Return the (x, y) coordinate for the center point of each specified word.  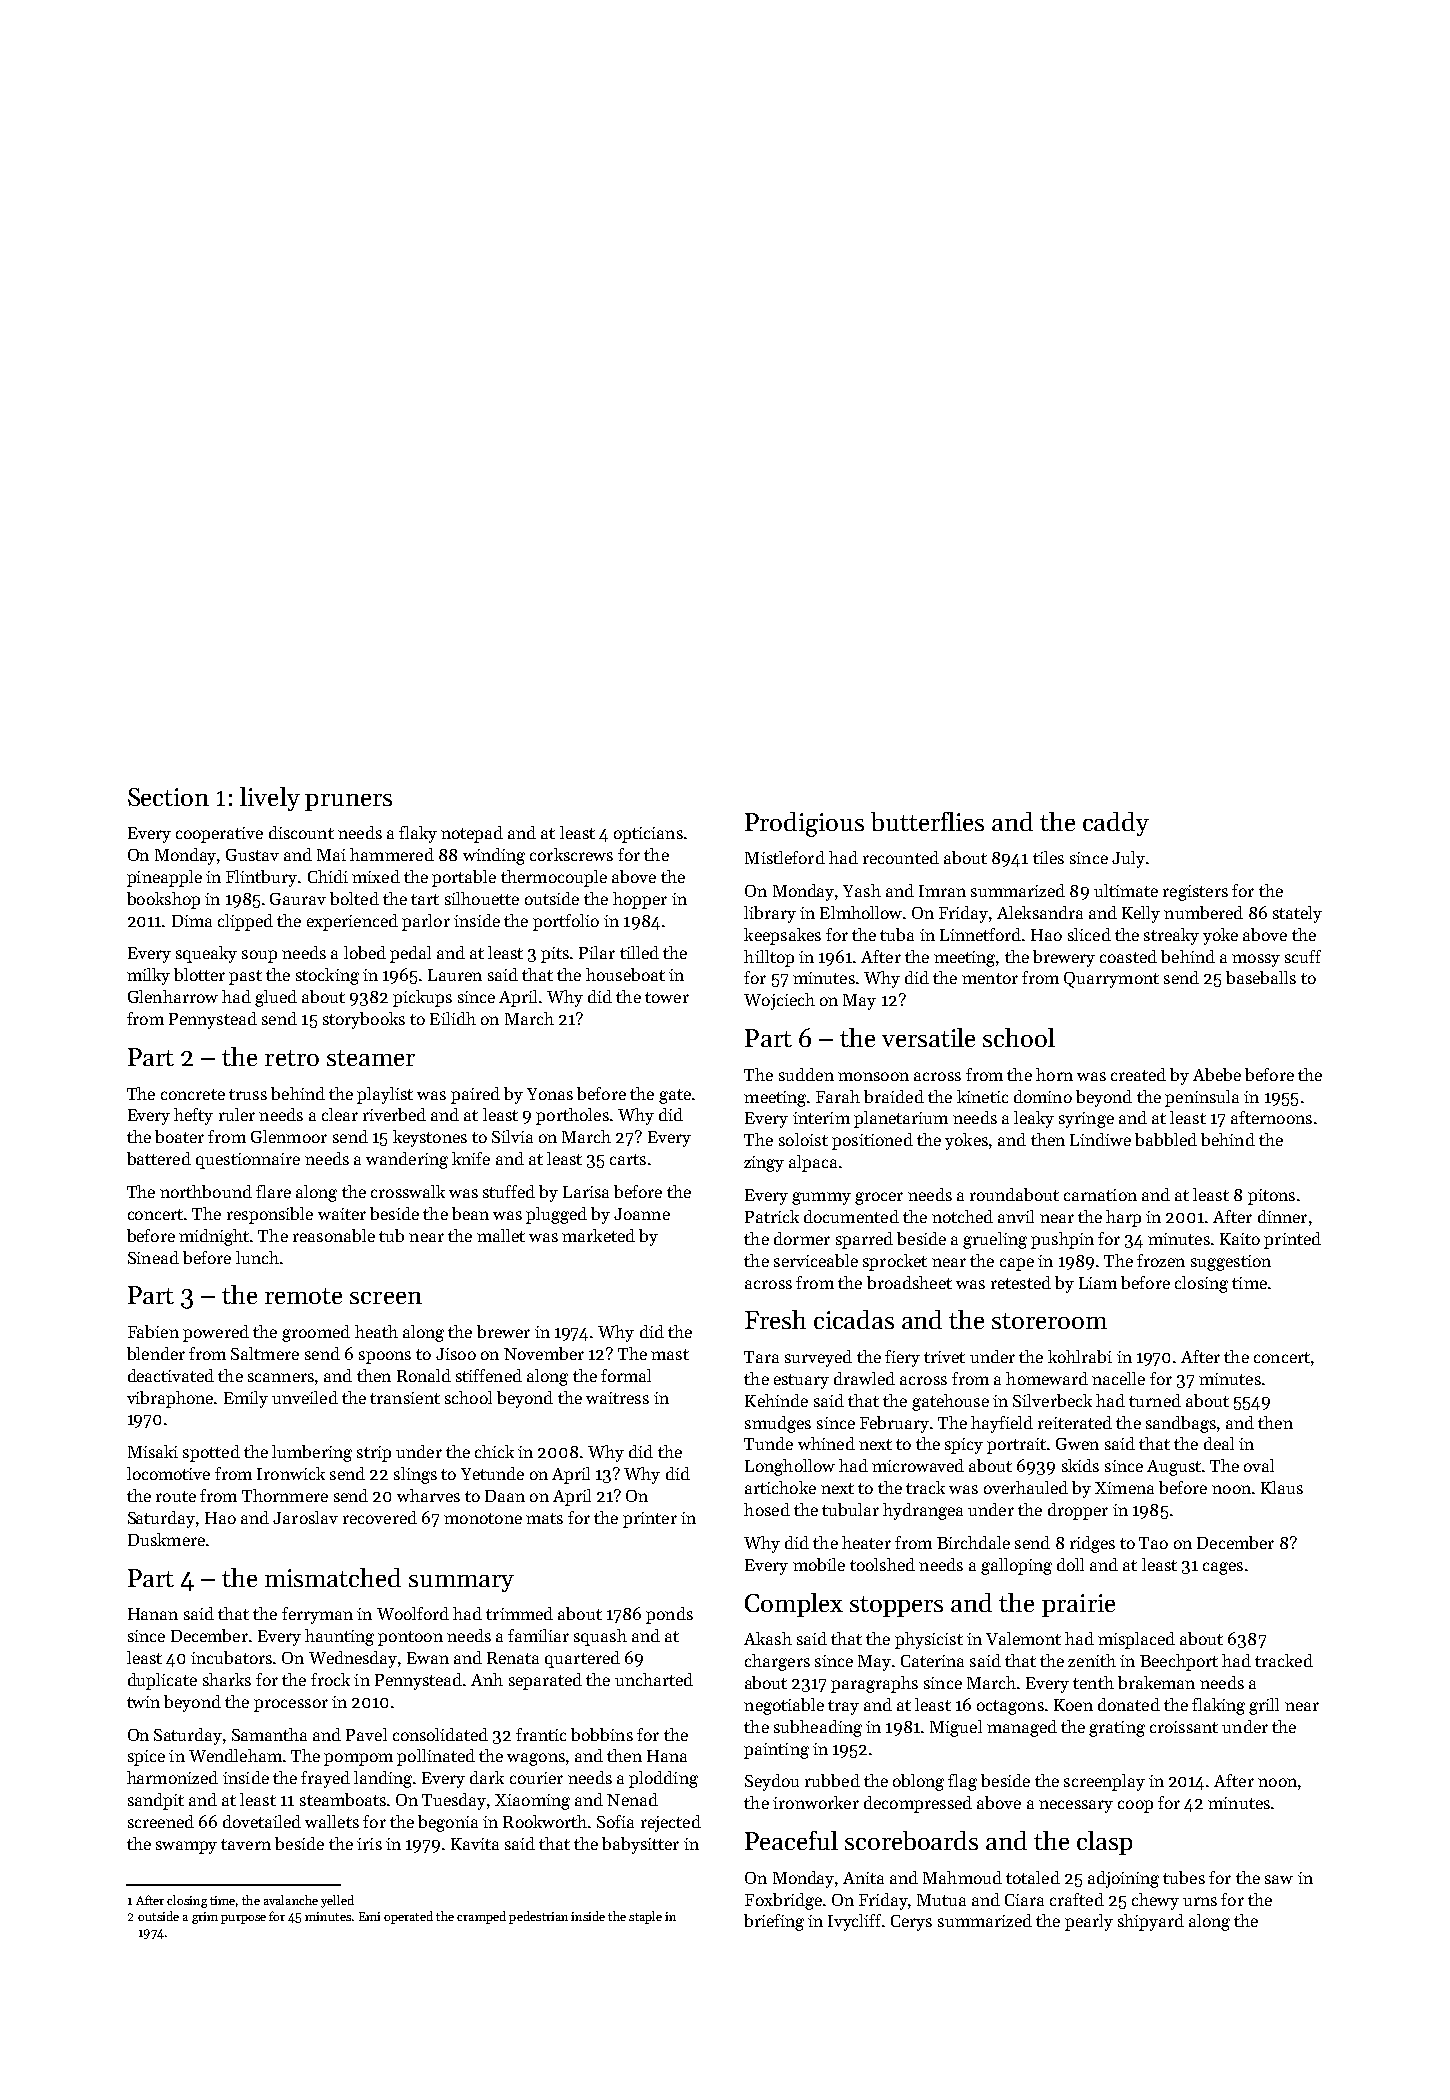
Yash (862, 890)
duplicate (162, 1681)
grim (205, 1918)
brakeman (1156, 1682)
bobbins (602, 1734)
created (1138, 1074)
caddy (1116, 824)
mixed (376, 876)
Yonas (550, 1094)
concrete (193, 1094)
